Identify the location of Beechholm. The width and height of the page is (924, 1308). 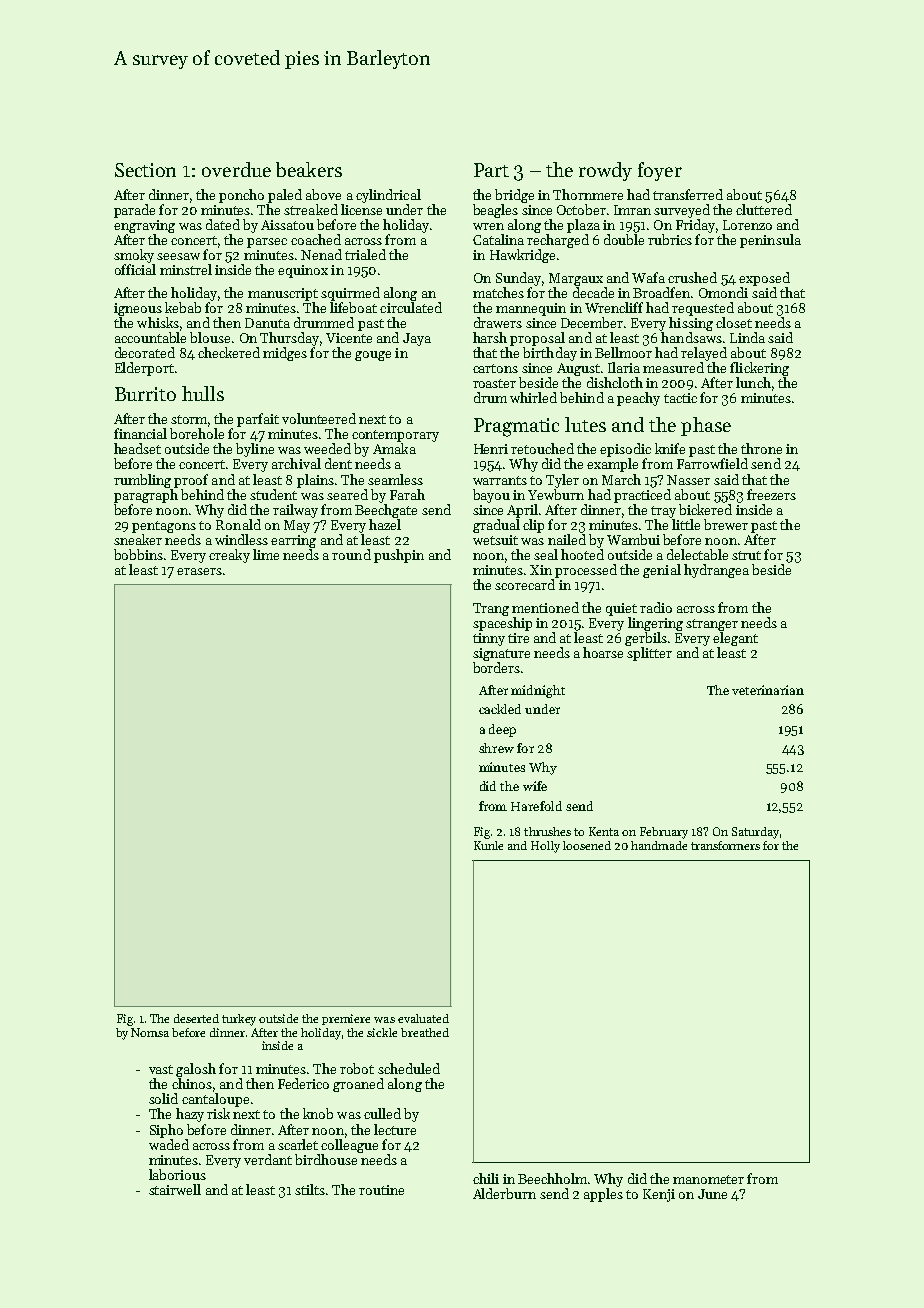
(552, 1178).
